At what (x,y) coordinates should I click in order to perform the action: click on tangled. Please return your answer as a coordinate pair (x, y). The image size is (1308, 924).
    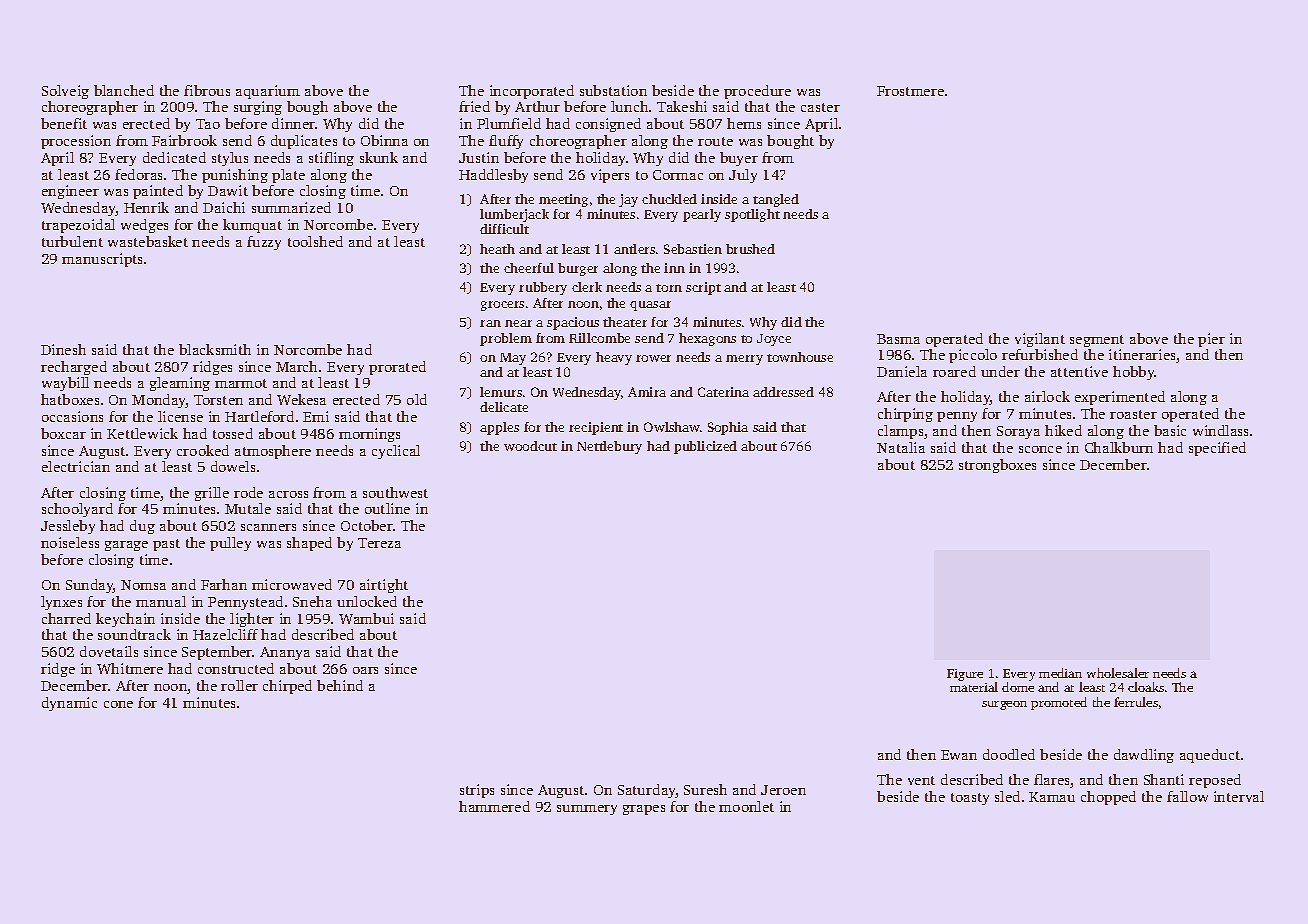
    Looking at the image, I should click on (776, 200).
